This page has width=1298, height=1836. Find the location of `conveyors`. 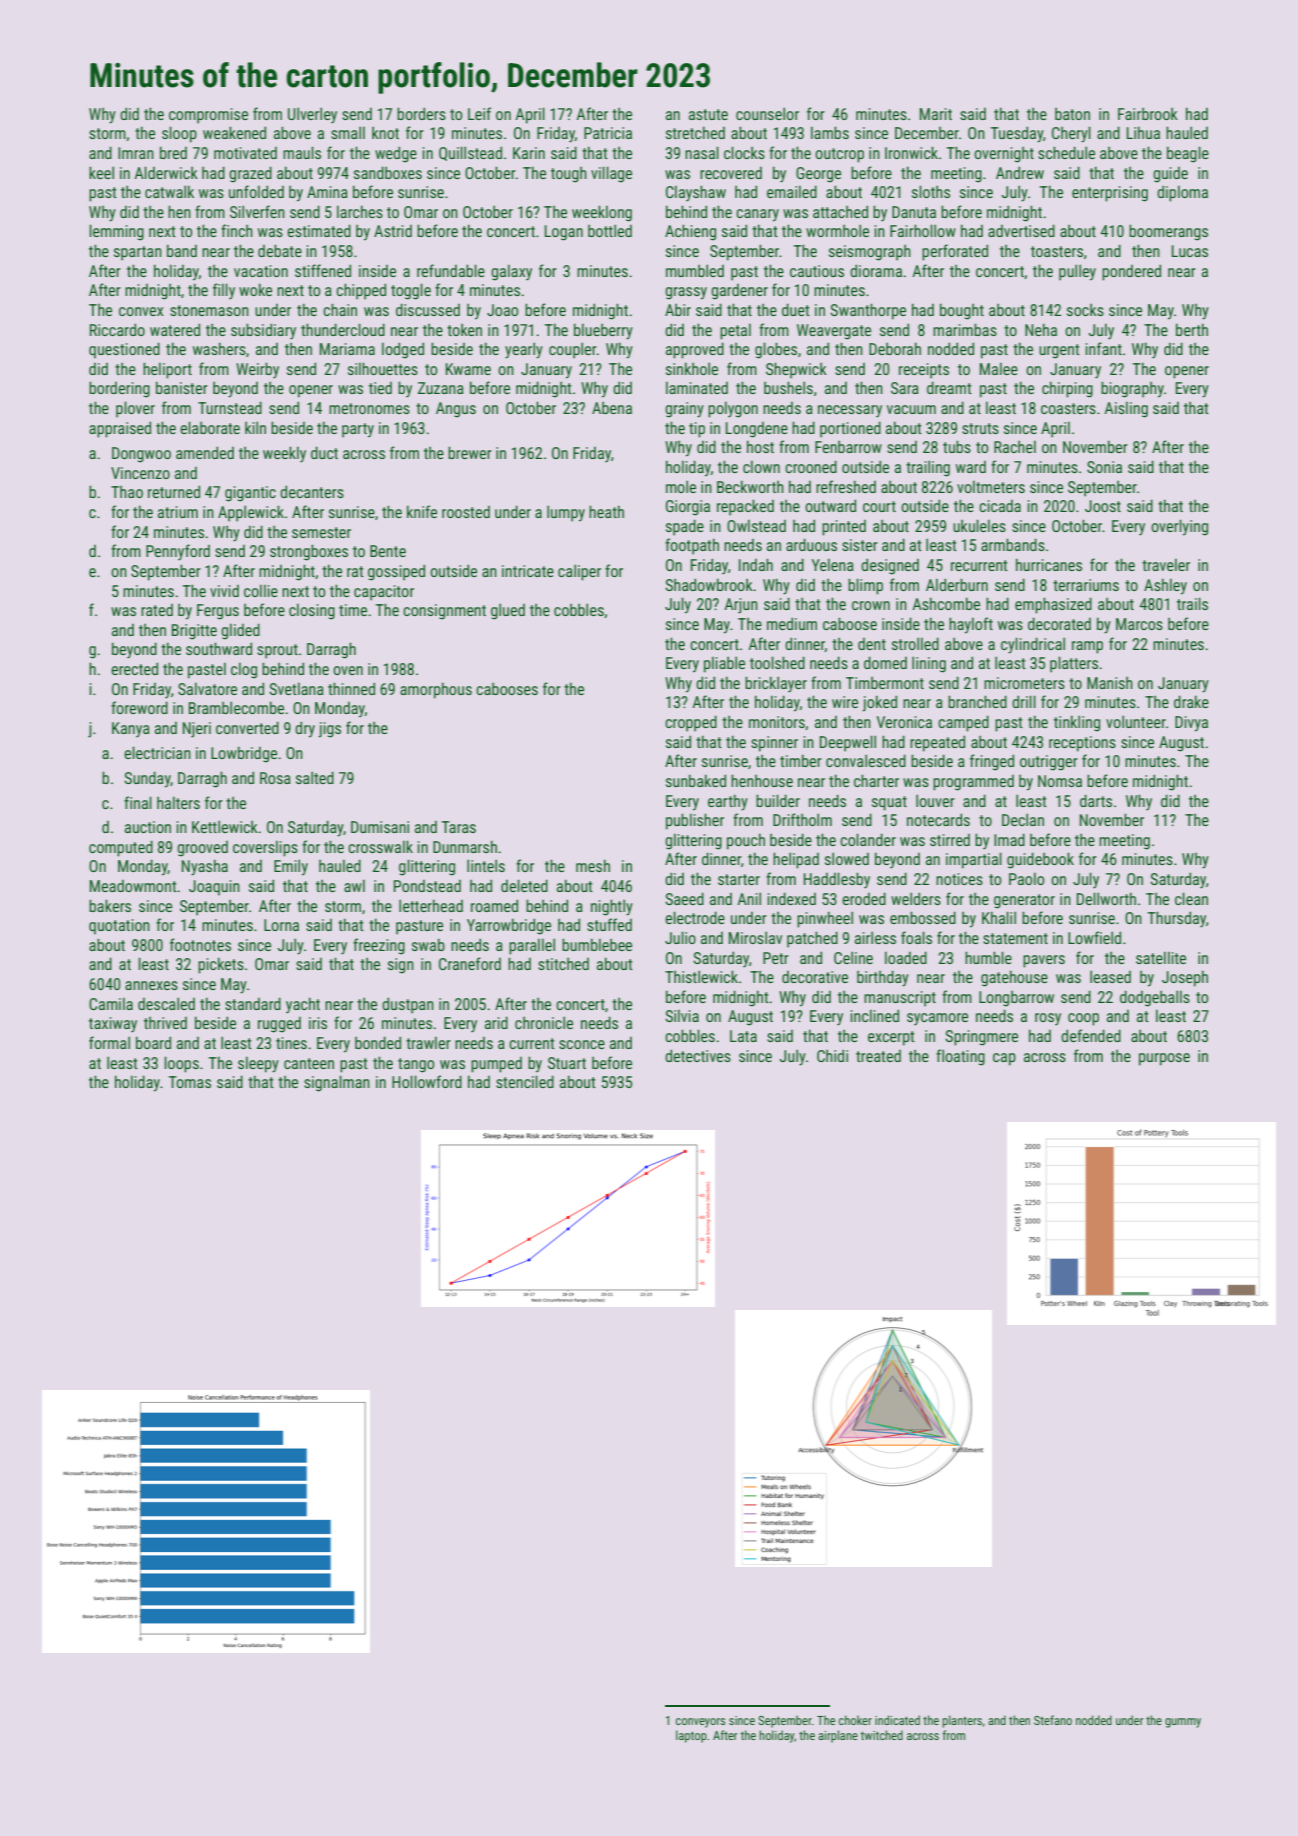

conveyors is located at coordinates (700, 1723).
